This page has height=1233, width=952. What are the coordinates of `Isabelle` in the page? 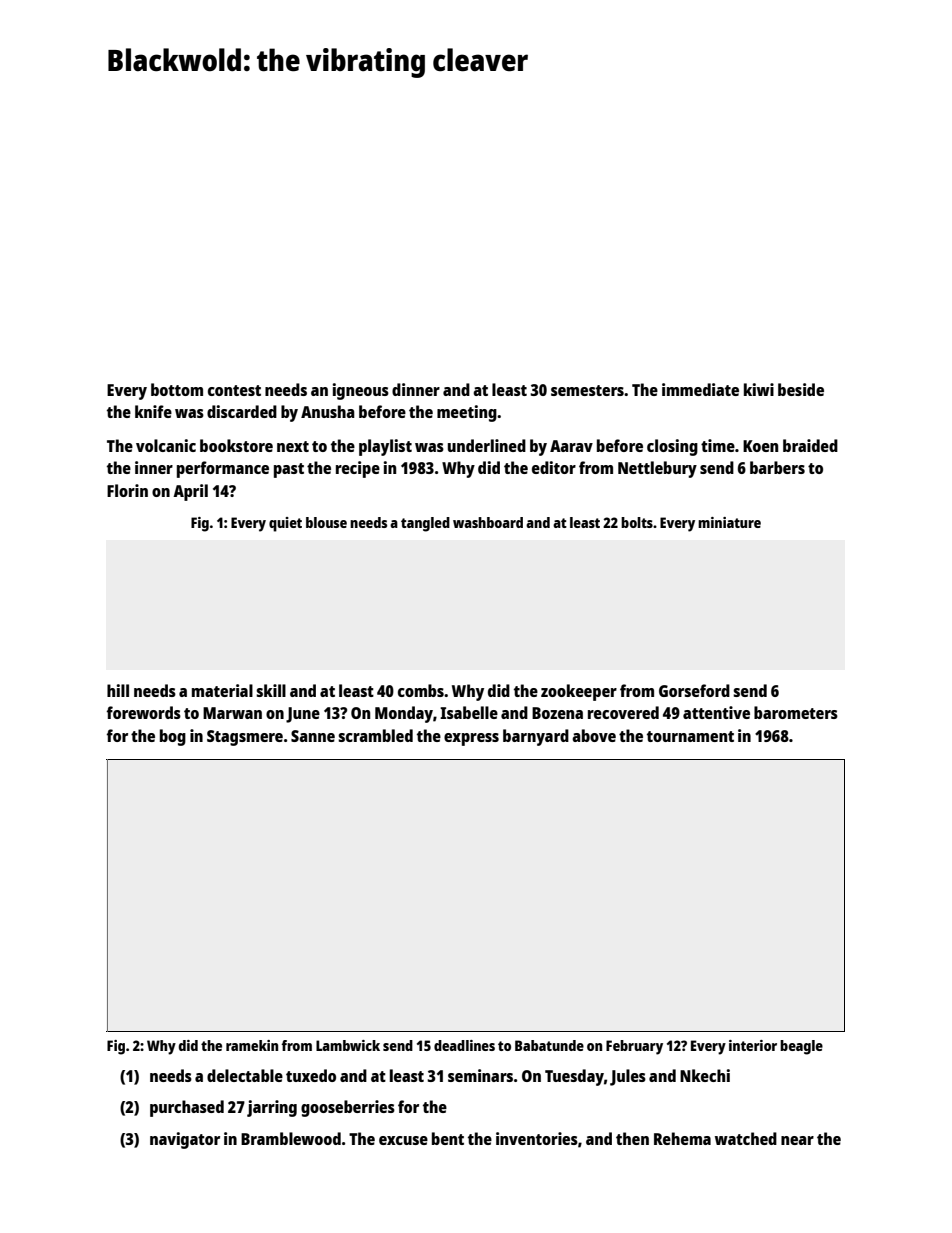 It's located at (469, 712).
